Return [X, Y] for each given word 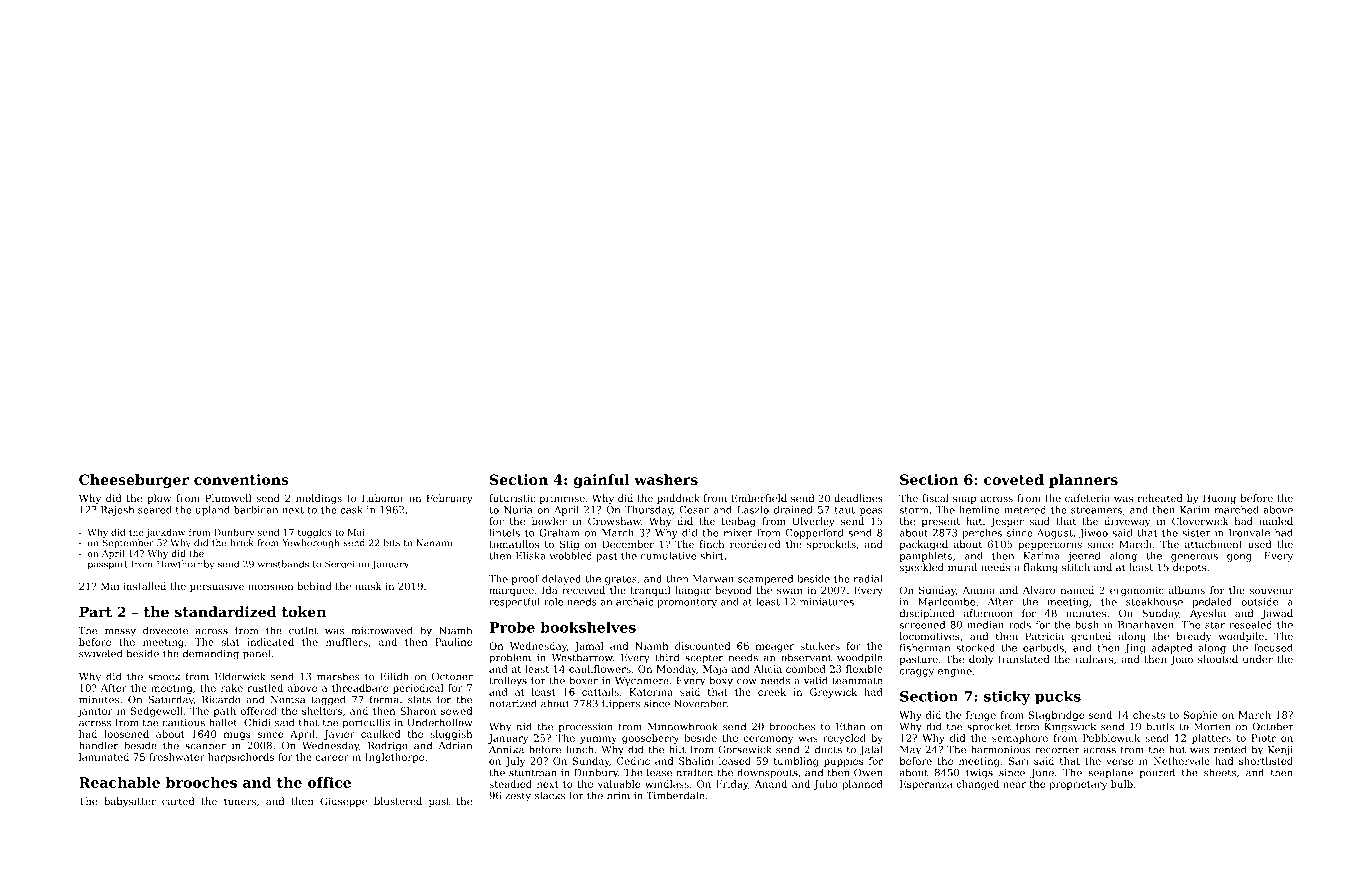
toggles [315, 533]
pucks [1058, 697]
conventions [241, 479]
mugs [237, 736]
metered [1025, 510]
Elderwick [240, 676]
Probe [512, 627]
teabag [739, 522]
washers [666, 479]
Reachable [119, 782]
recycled [844, 739]
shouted [1218, 659]
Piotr [1264, 738]
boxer [583, 680]
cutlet [303, 630]
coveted [1014, 479]
